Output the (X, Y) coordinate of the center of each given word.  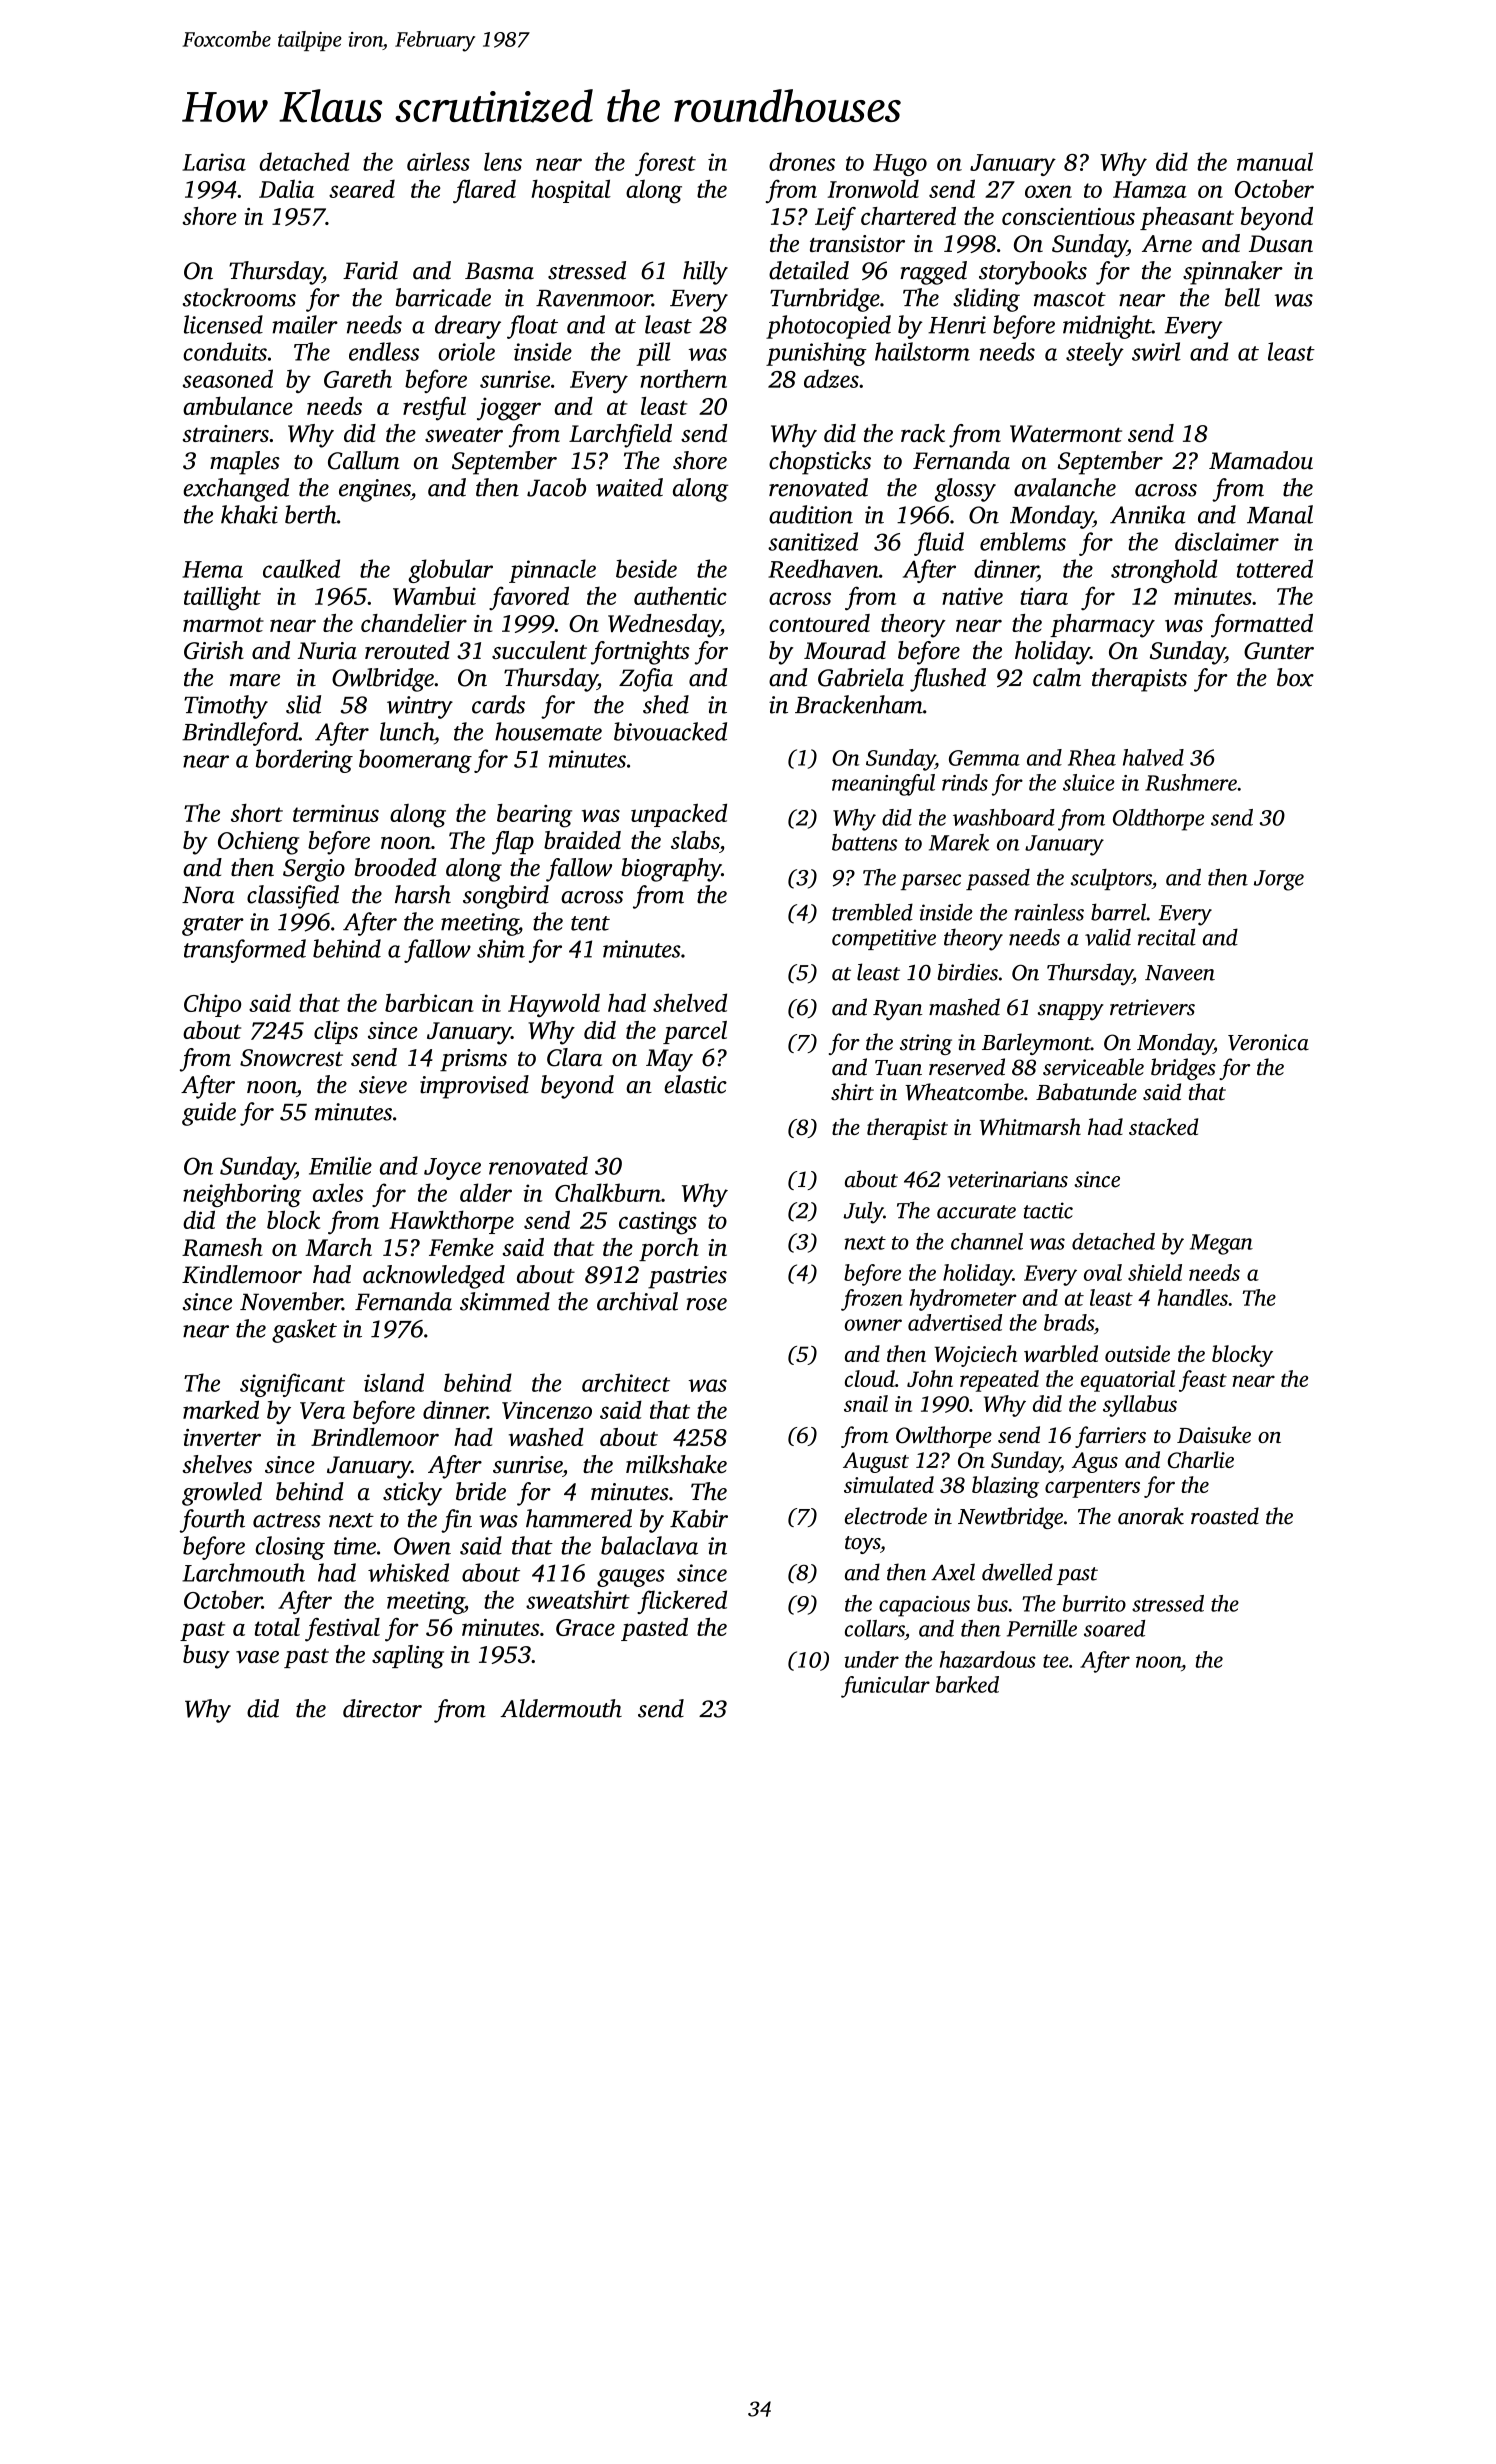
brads (1069, 1322)
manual (1275, 161)
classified (293, 897)
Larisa (214, 162)
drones (802, 161)
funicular (885, 1687)
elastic (695, 1084)
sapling (408, 1657)
